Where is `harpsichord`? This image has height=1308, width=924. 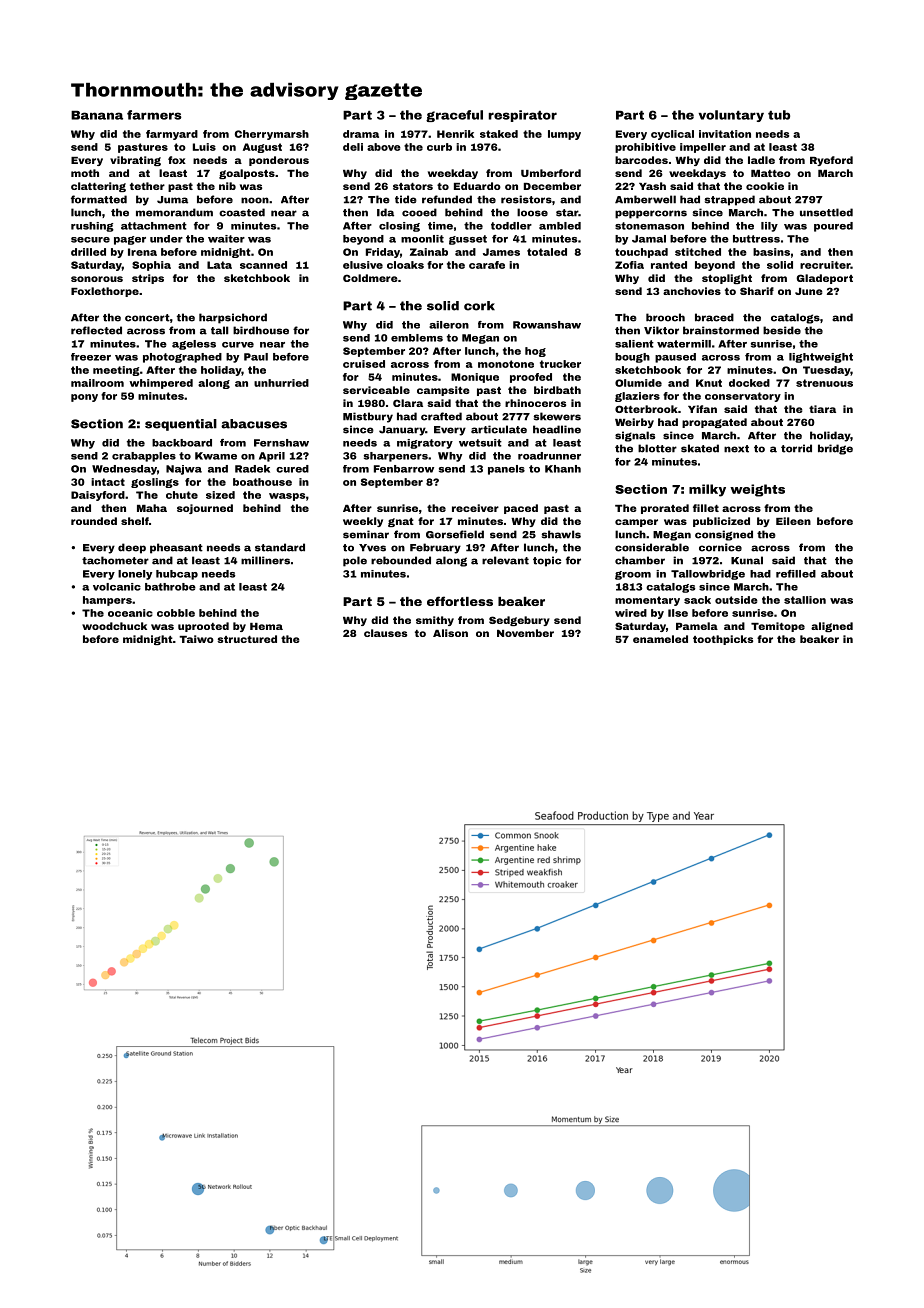
harpsichord is located at coordinates (233, 318).
